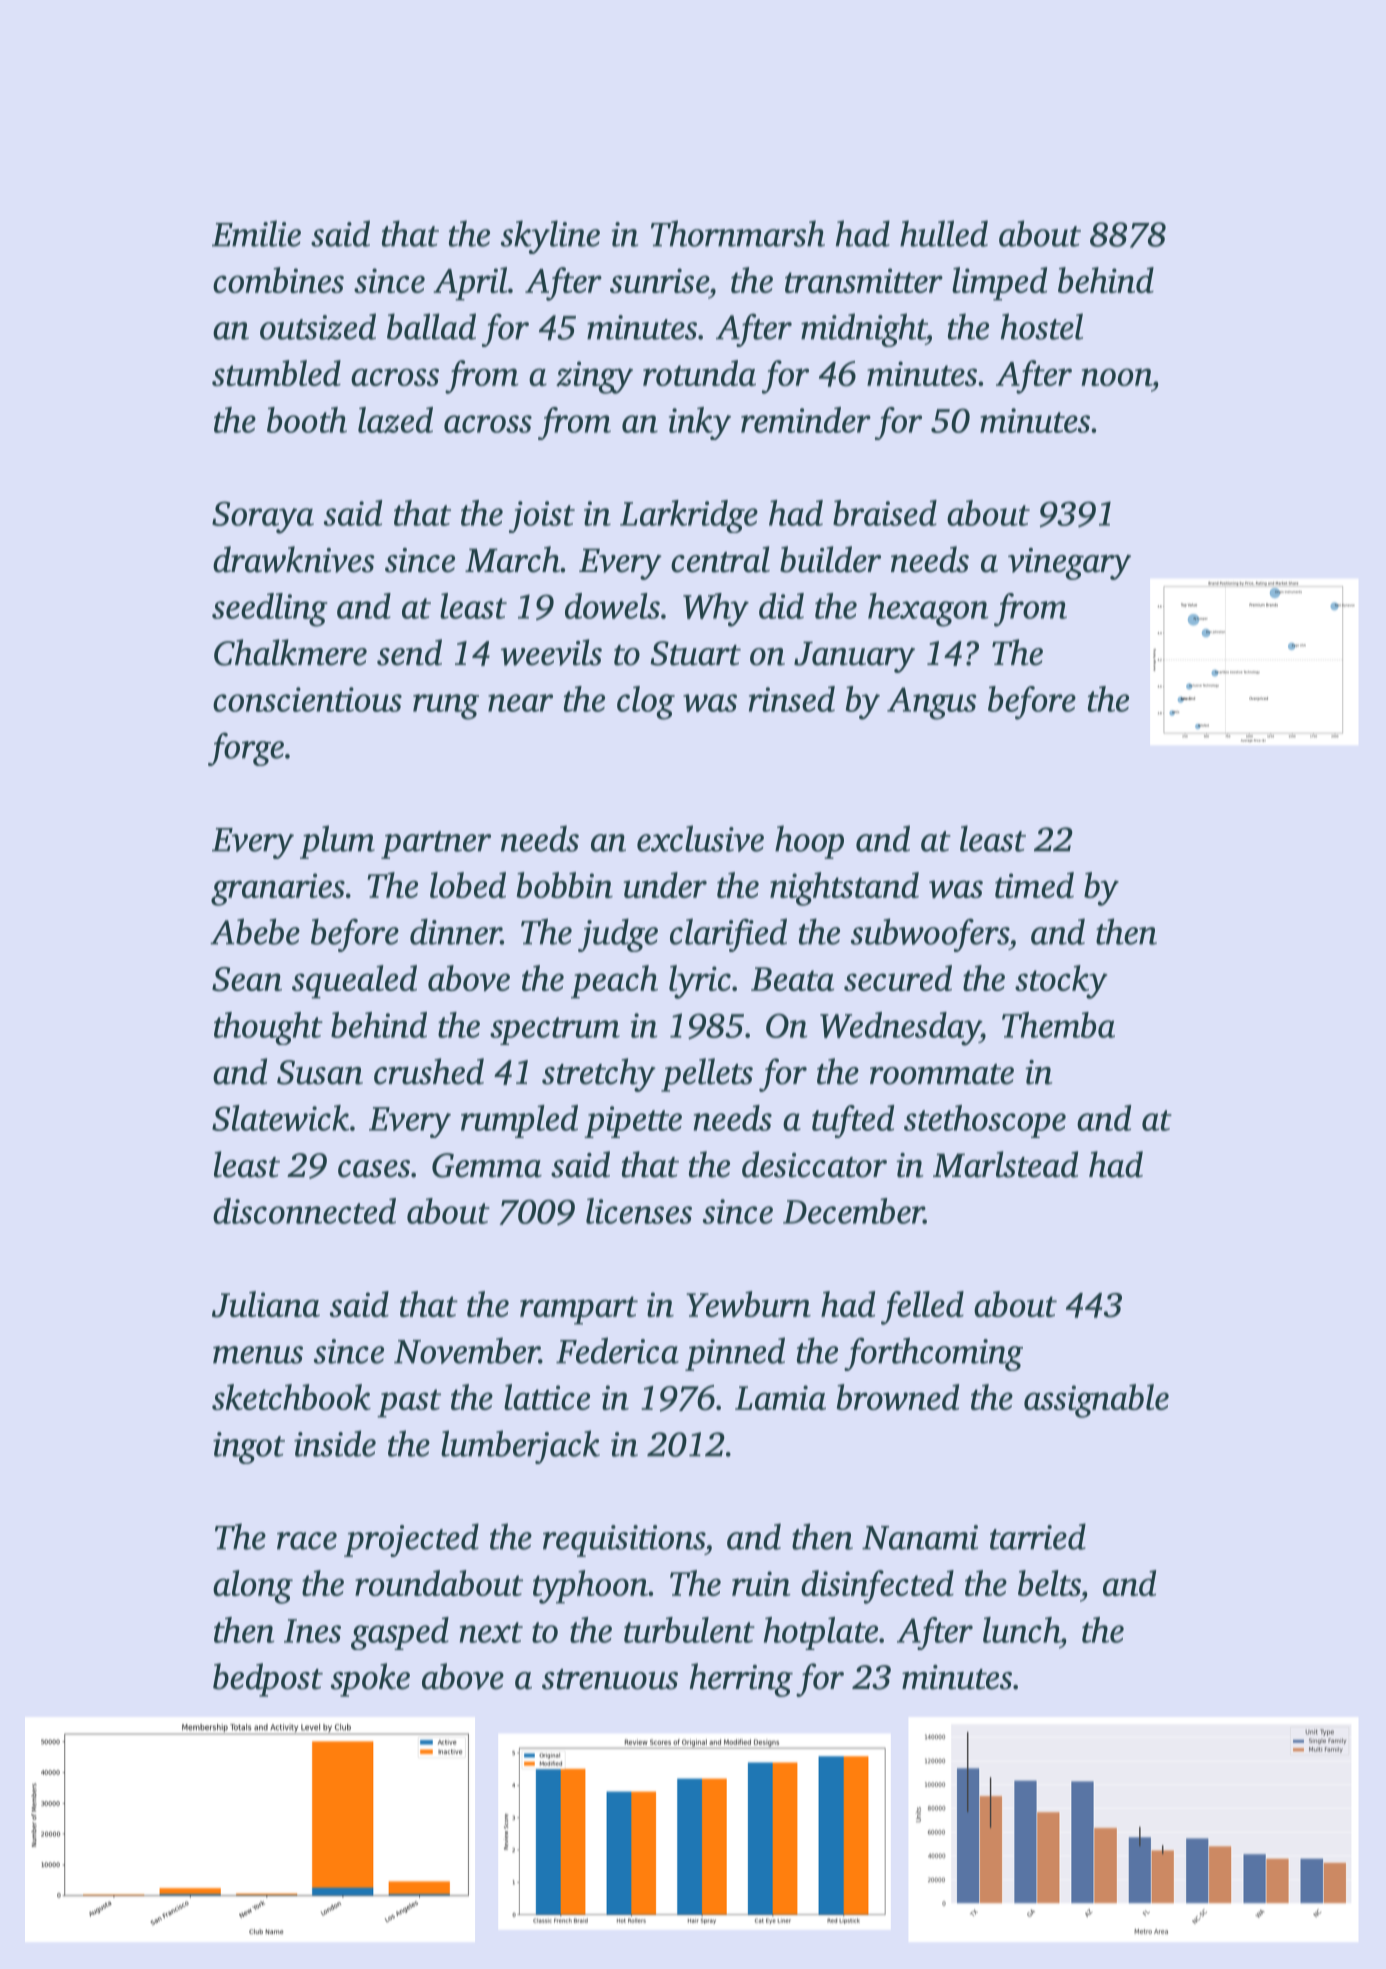 The image size is (1386, 1969). I want to click on forthcoming, so click(933, 1354).
